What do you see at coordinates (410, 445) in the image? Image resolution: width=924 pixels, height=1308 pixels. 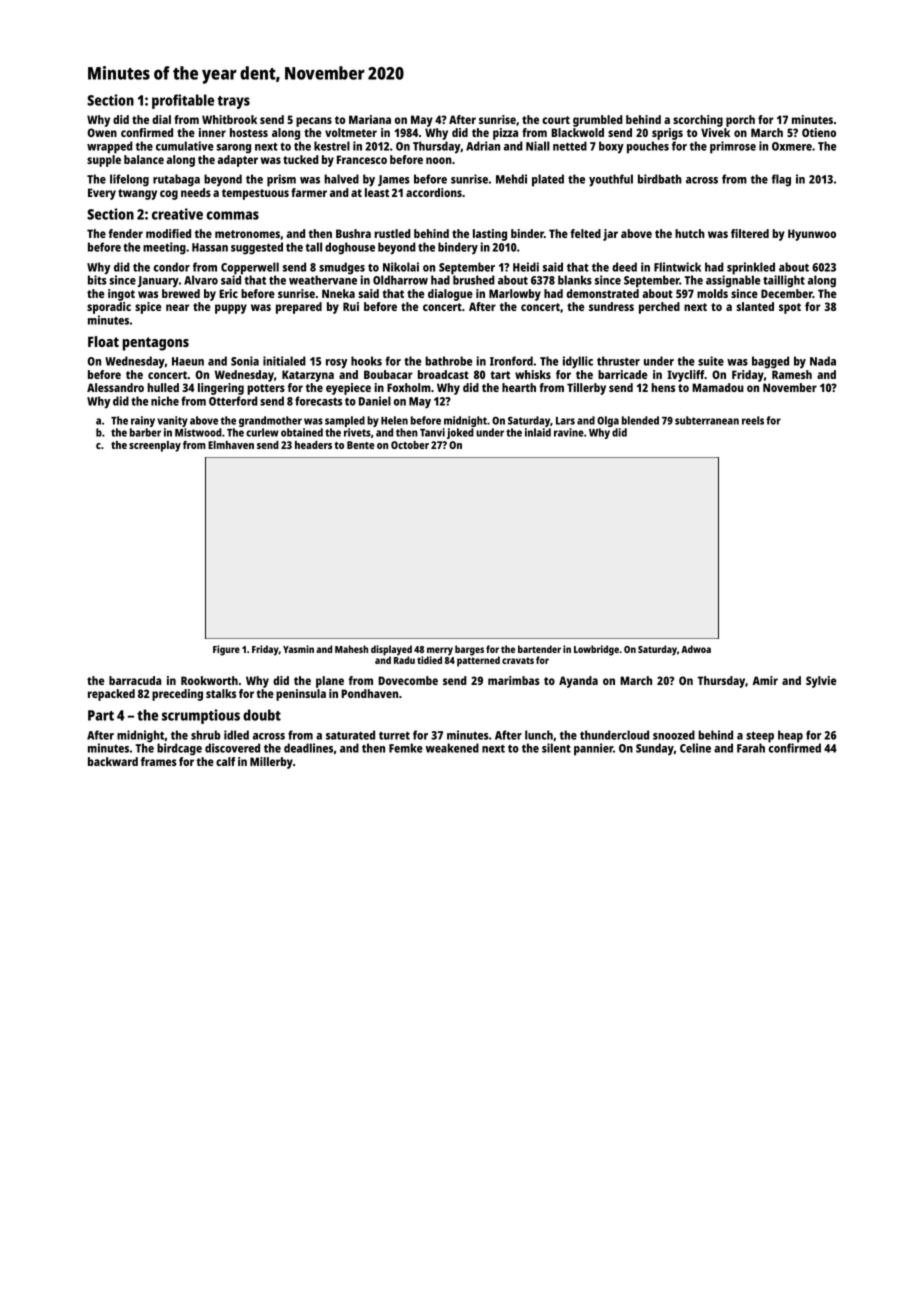 I see `October` at bounding box center [410, 445].
